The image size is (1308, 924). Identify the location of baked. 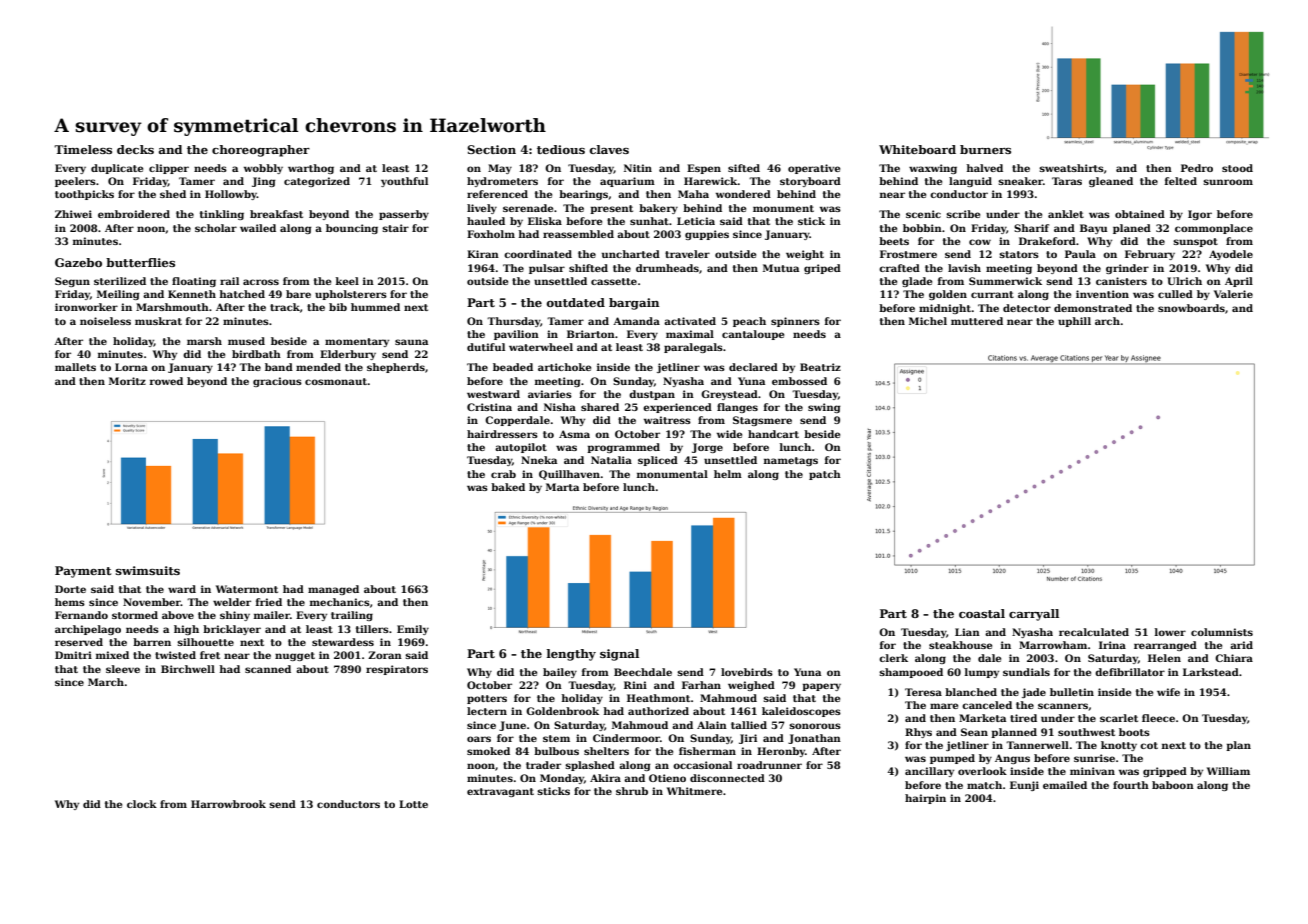
(508, 487).
